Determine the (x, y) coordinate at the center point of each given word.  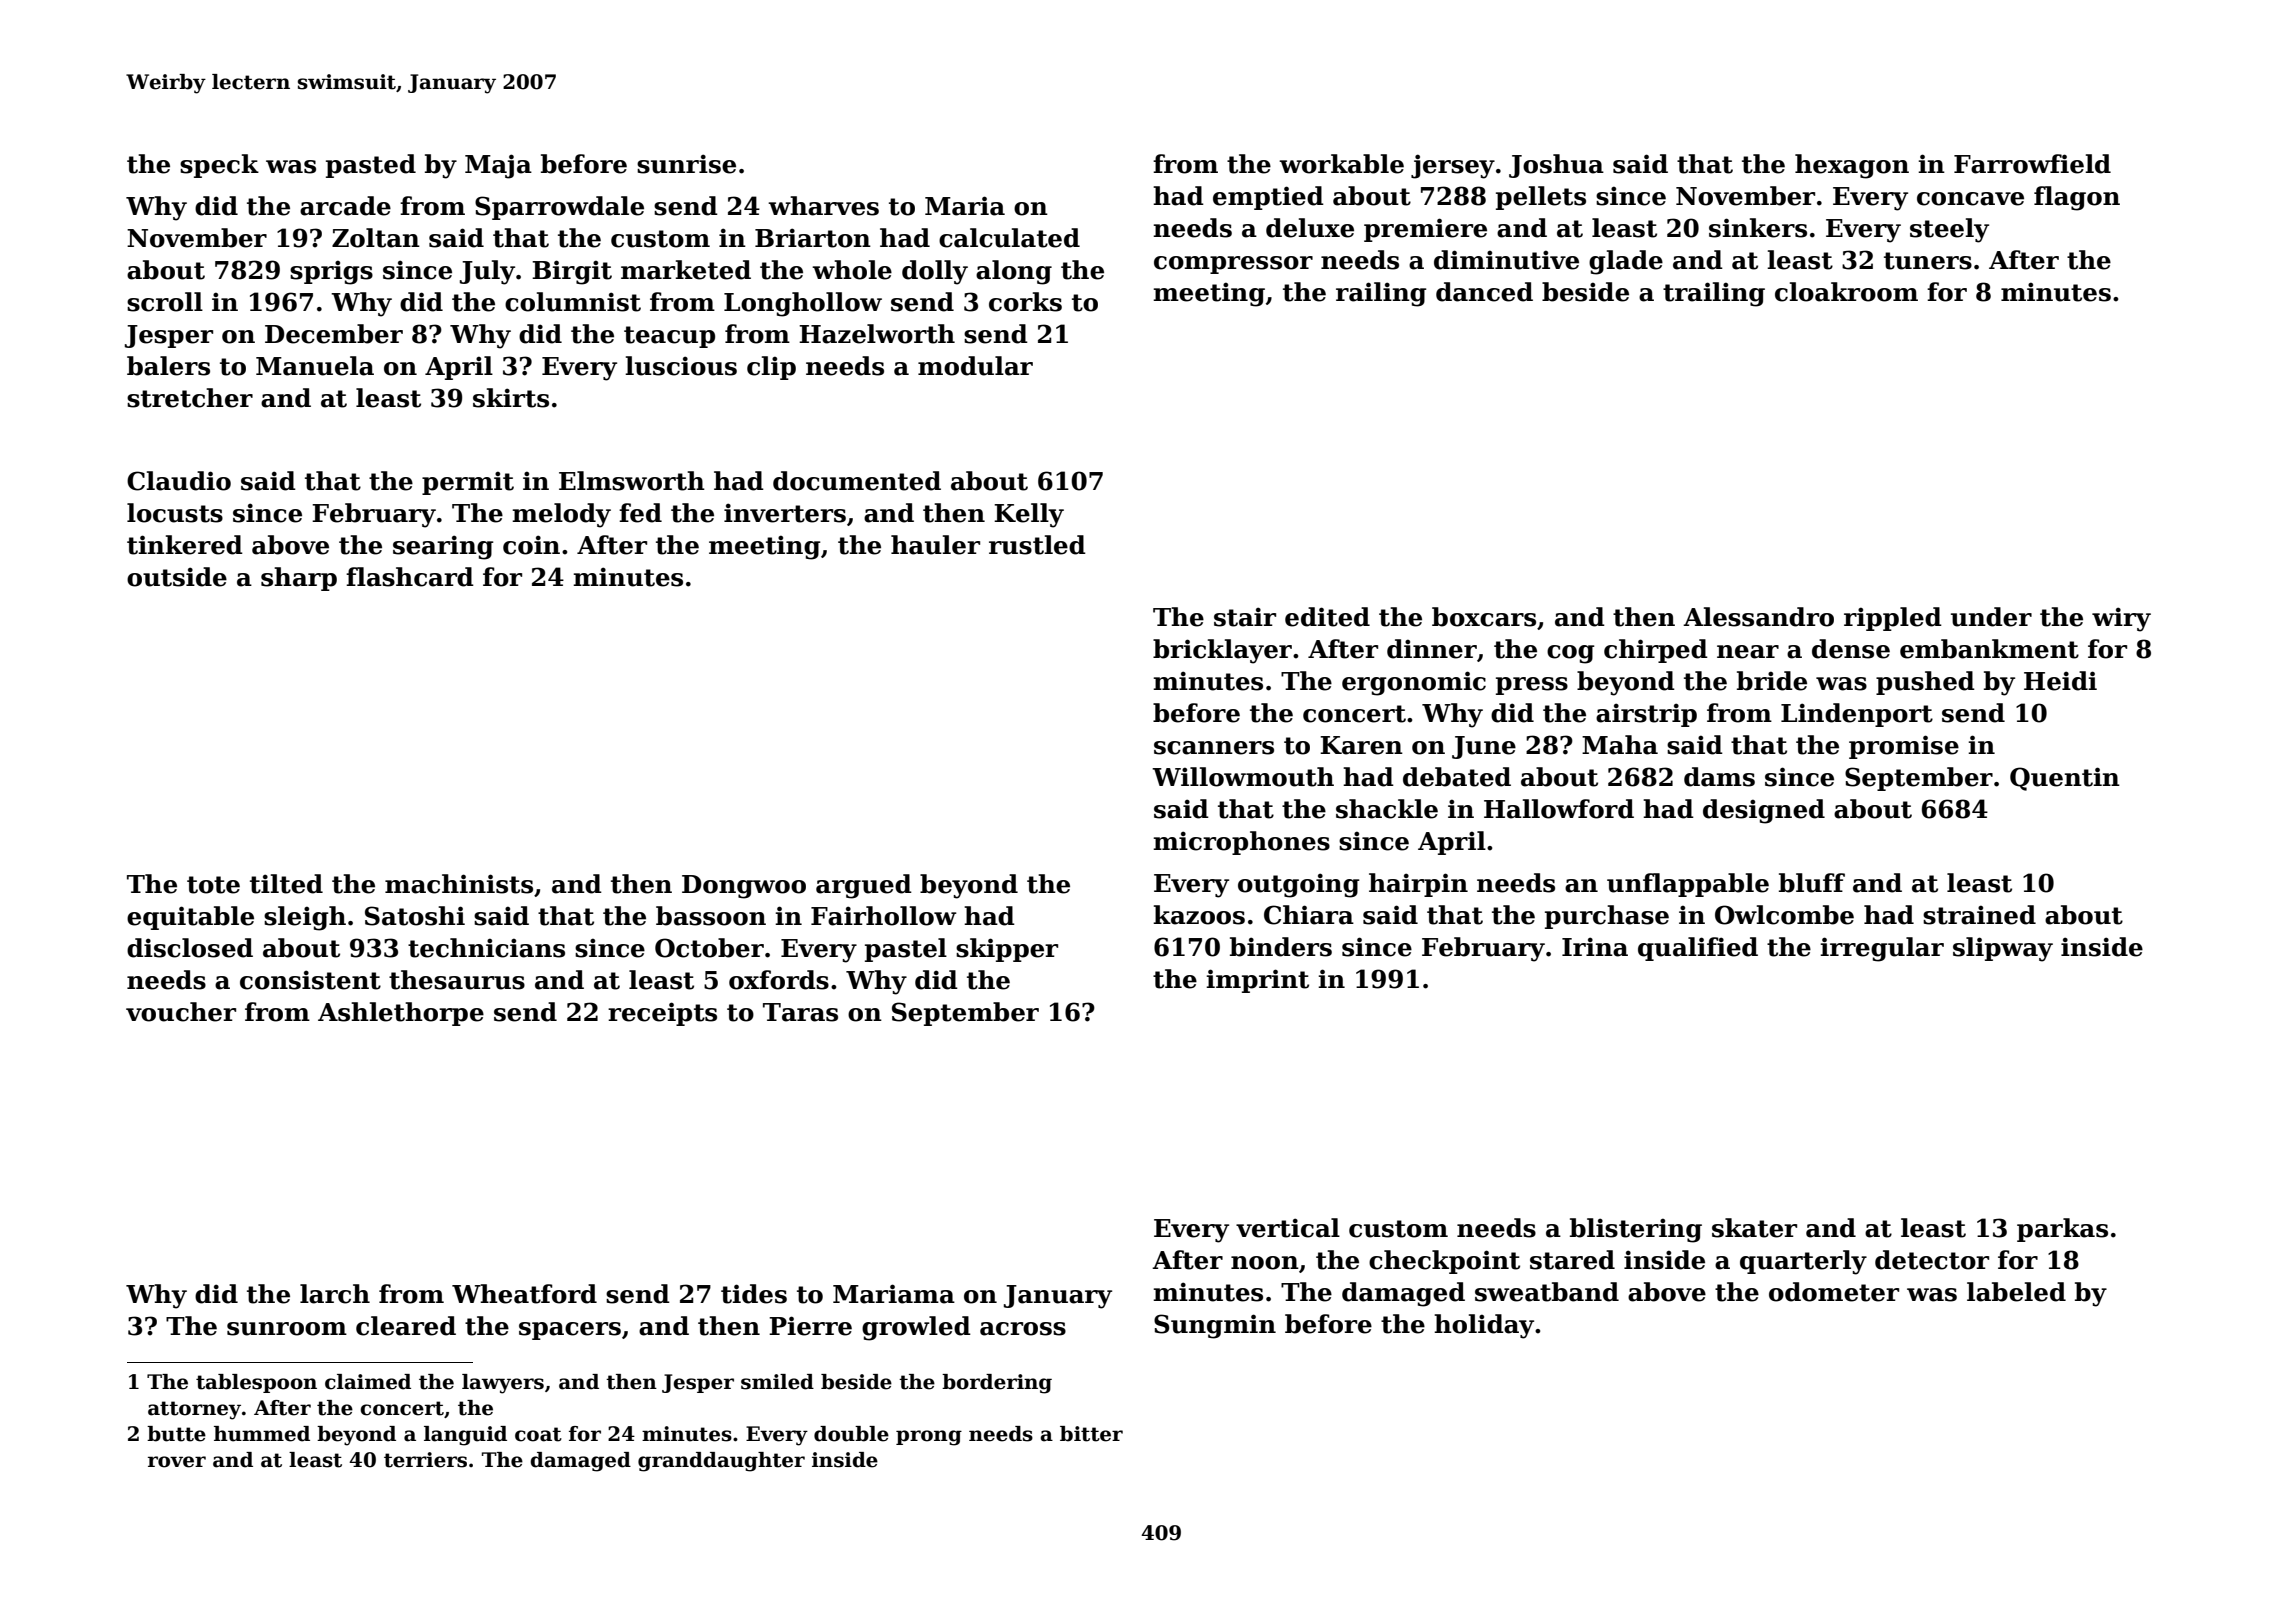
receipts (662, 1014)
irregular (1882, 949)
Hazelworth (877, 334)
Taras (800, 1012)
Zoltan (376, 238)
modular (975, 366)
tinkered (185, 545)
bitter (1091, 1434)
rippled (1893, 619)
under (1991, 617)
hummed (262, 1434)
